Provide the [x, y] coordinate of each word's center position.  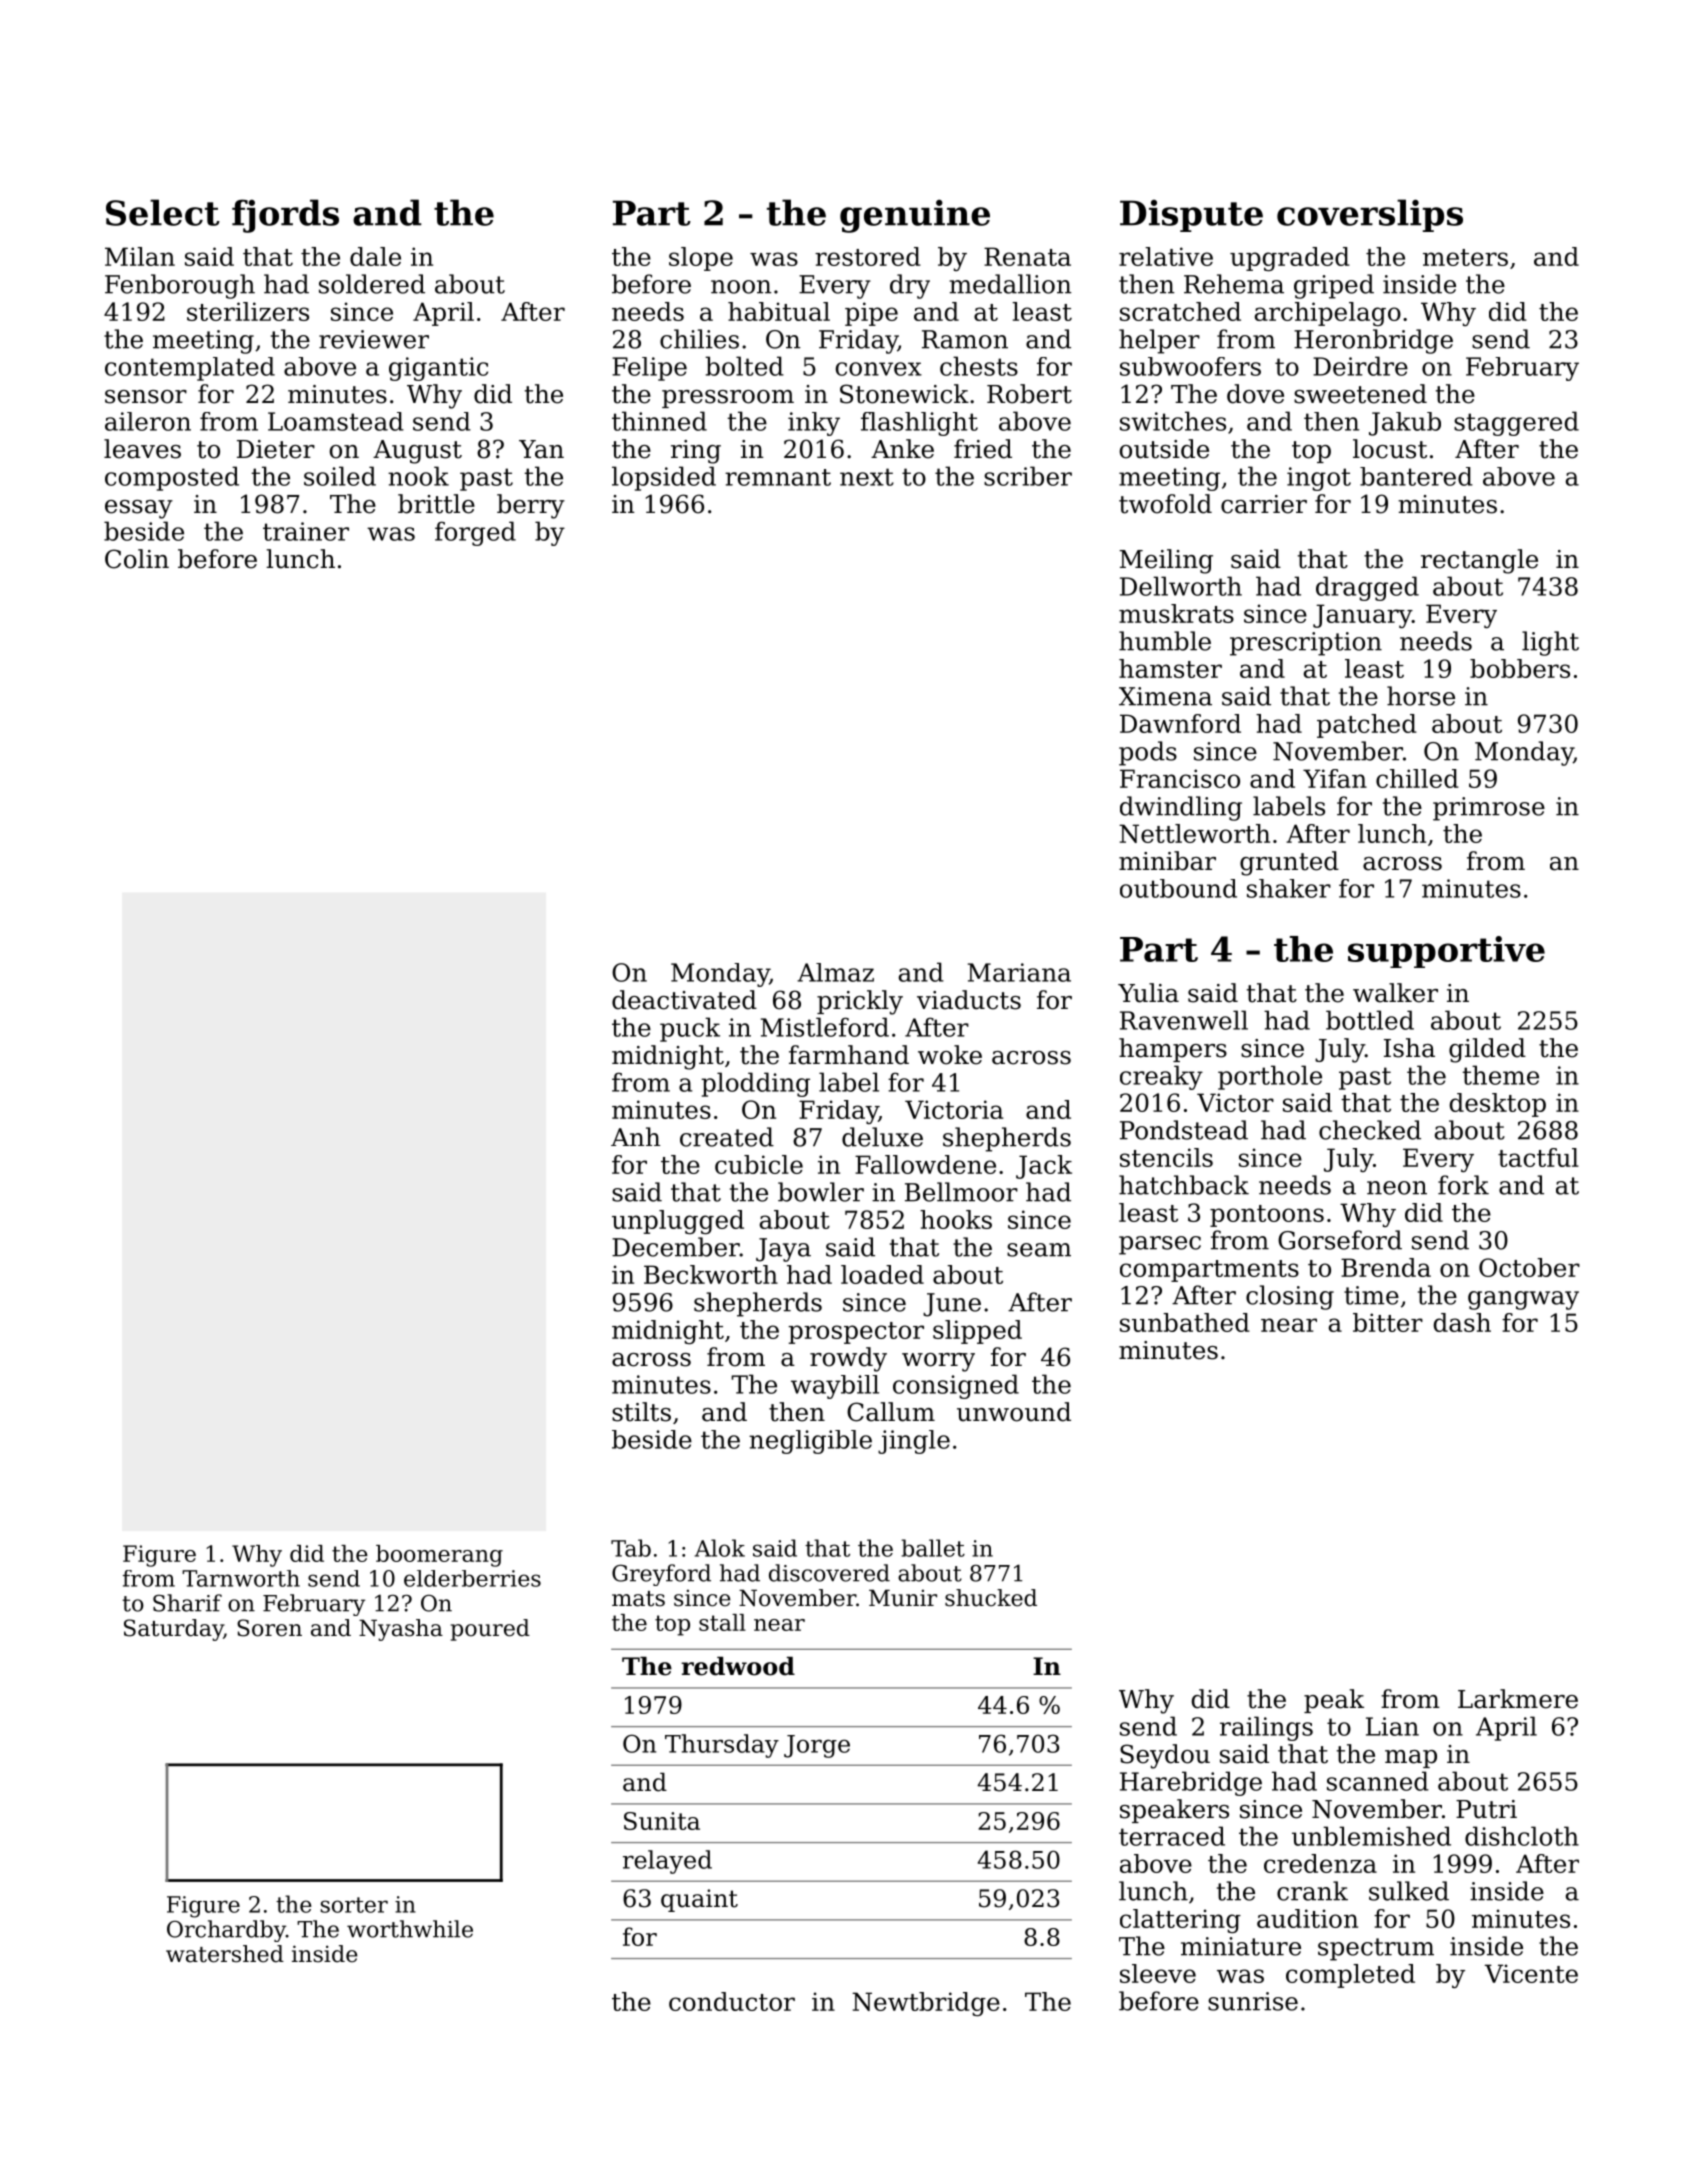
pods [1148, 753]
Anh [636, 1136]
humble [1165, 641]
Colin [137, 559]
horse [1421, 696]
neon [1397, 1188]
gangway [1523, 1300]
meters [1465, 257]
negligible [810, 1442]
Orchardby [226, 1931]
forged [475, 533]
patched [1367, 726]
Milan [140, 256]
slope [701, 259]
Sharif [187, 1603]
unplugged [678, 1222]
